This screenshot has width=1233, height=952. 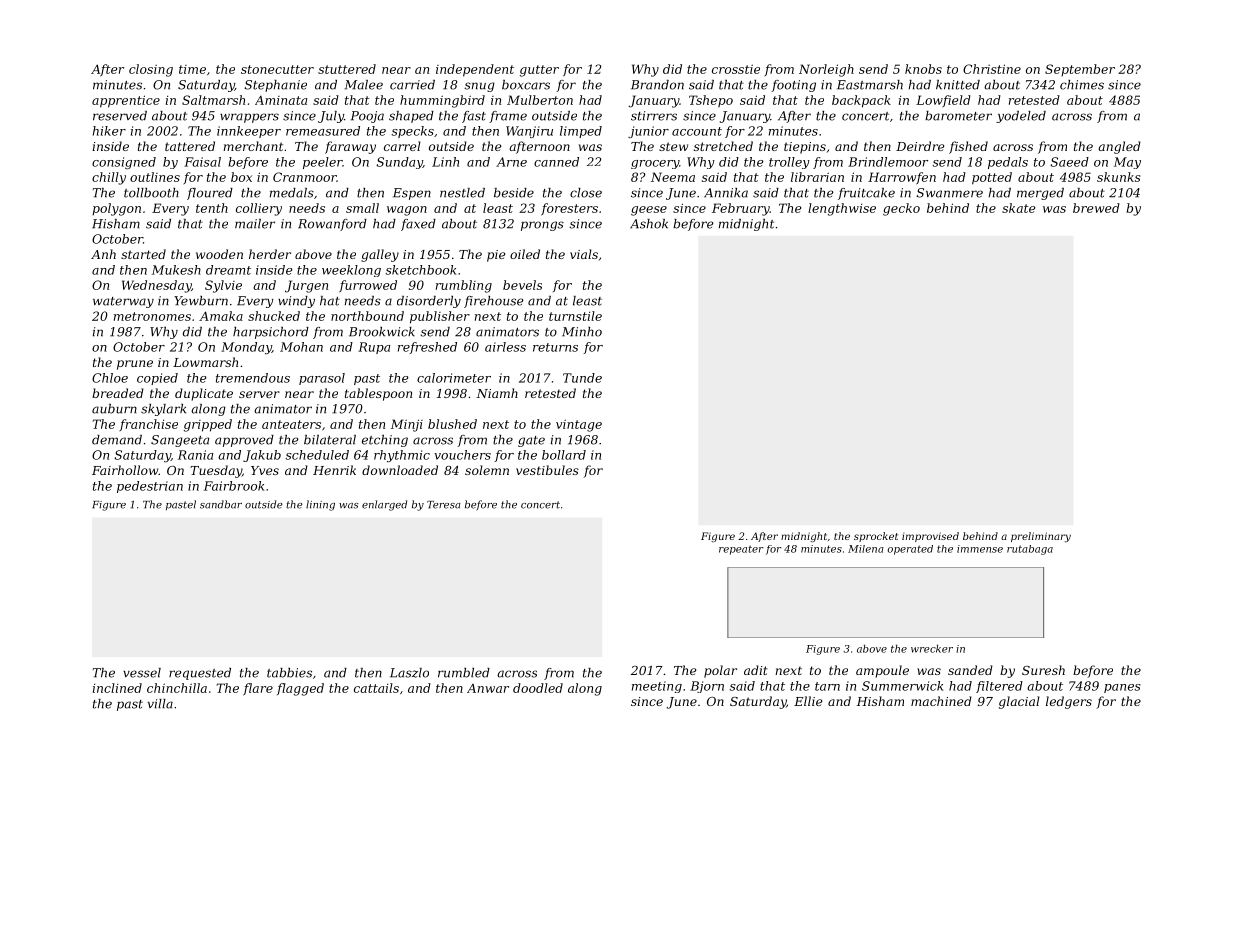 I want to click on gripped, so click(x=208, y=425).
